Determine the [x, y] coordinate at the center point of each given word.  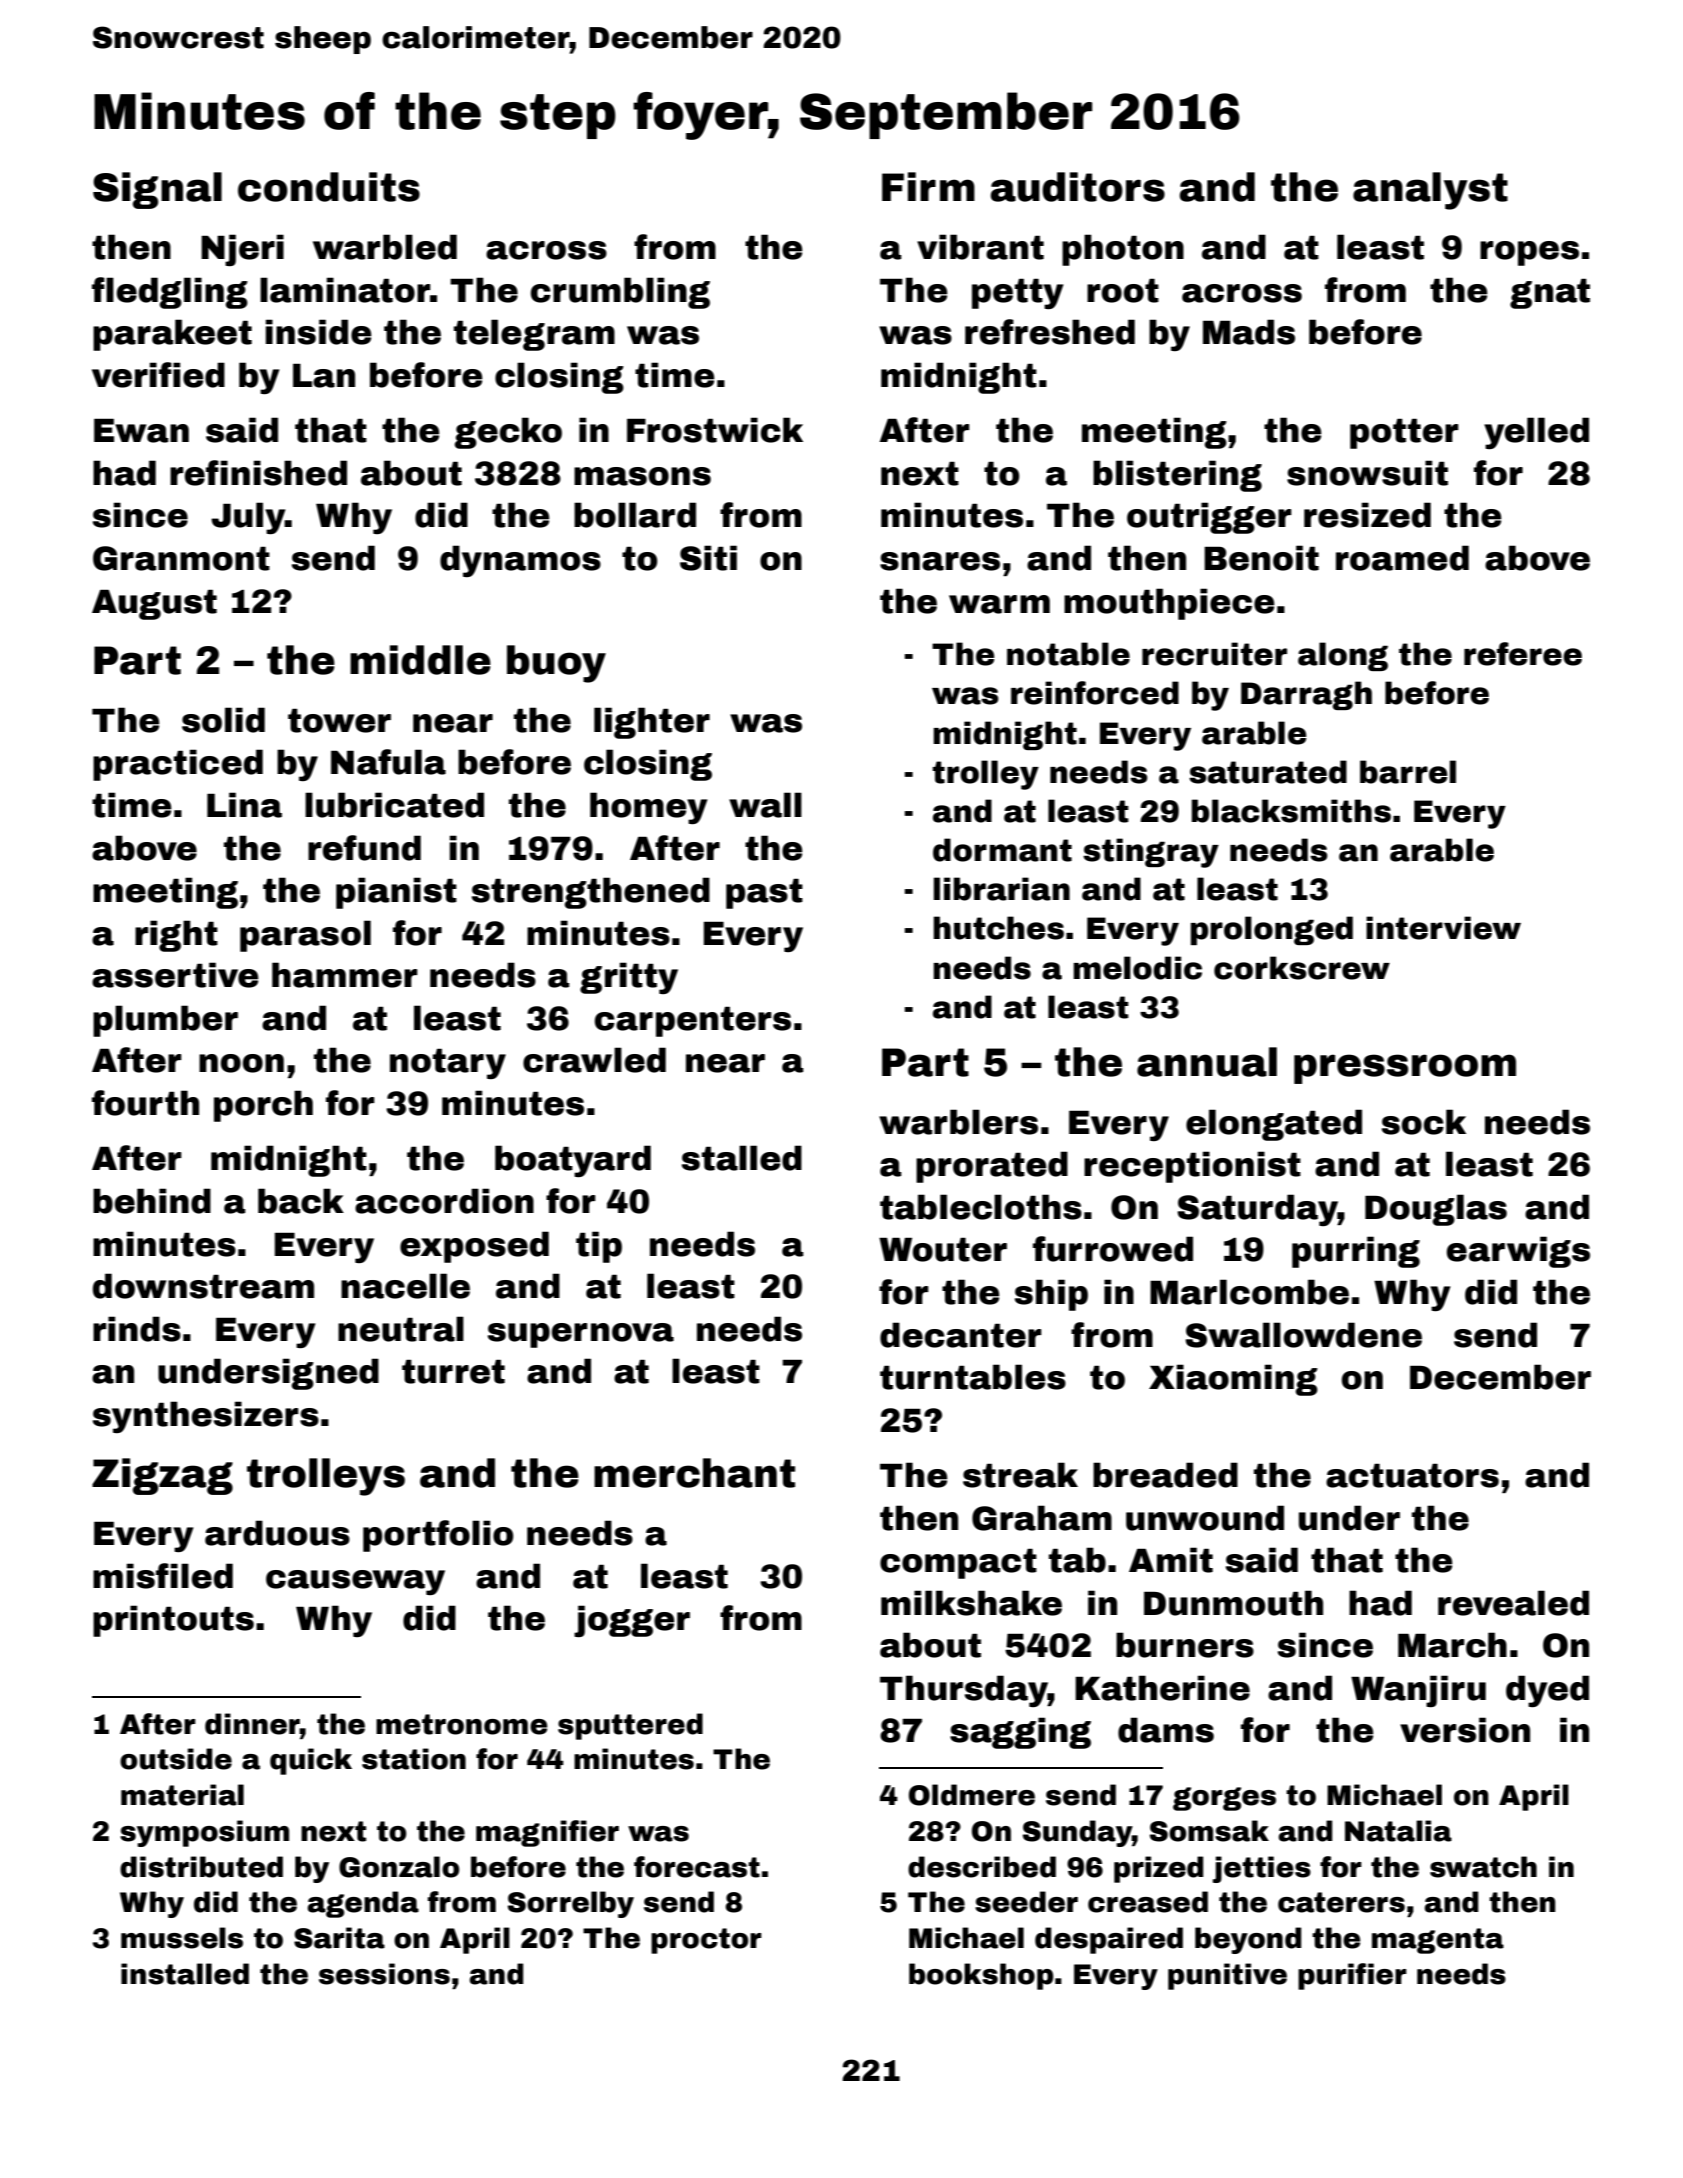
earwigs [1518, 1252]
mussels [182, 1938]
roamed [1402, 558]
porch [263, 1106]
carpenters [693, 1022]
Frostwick [715, 430]
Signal [157, 190]
